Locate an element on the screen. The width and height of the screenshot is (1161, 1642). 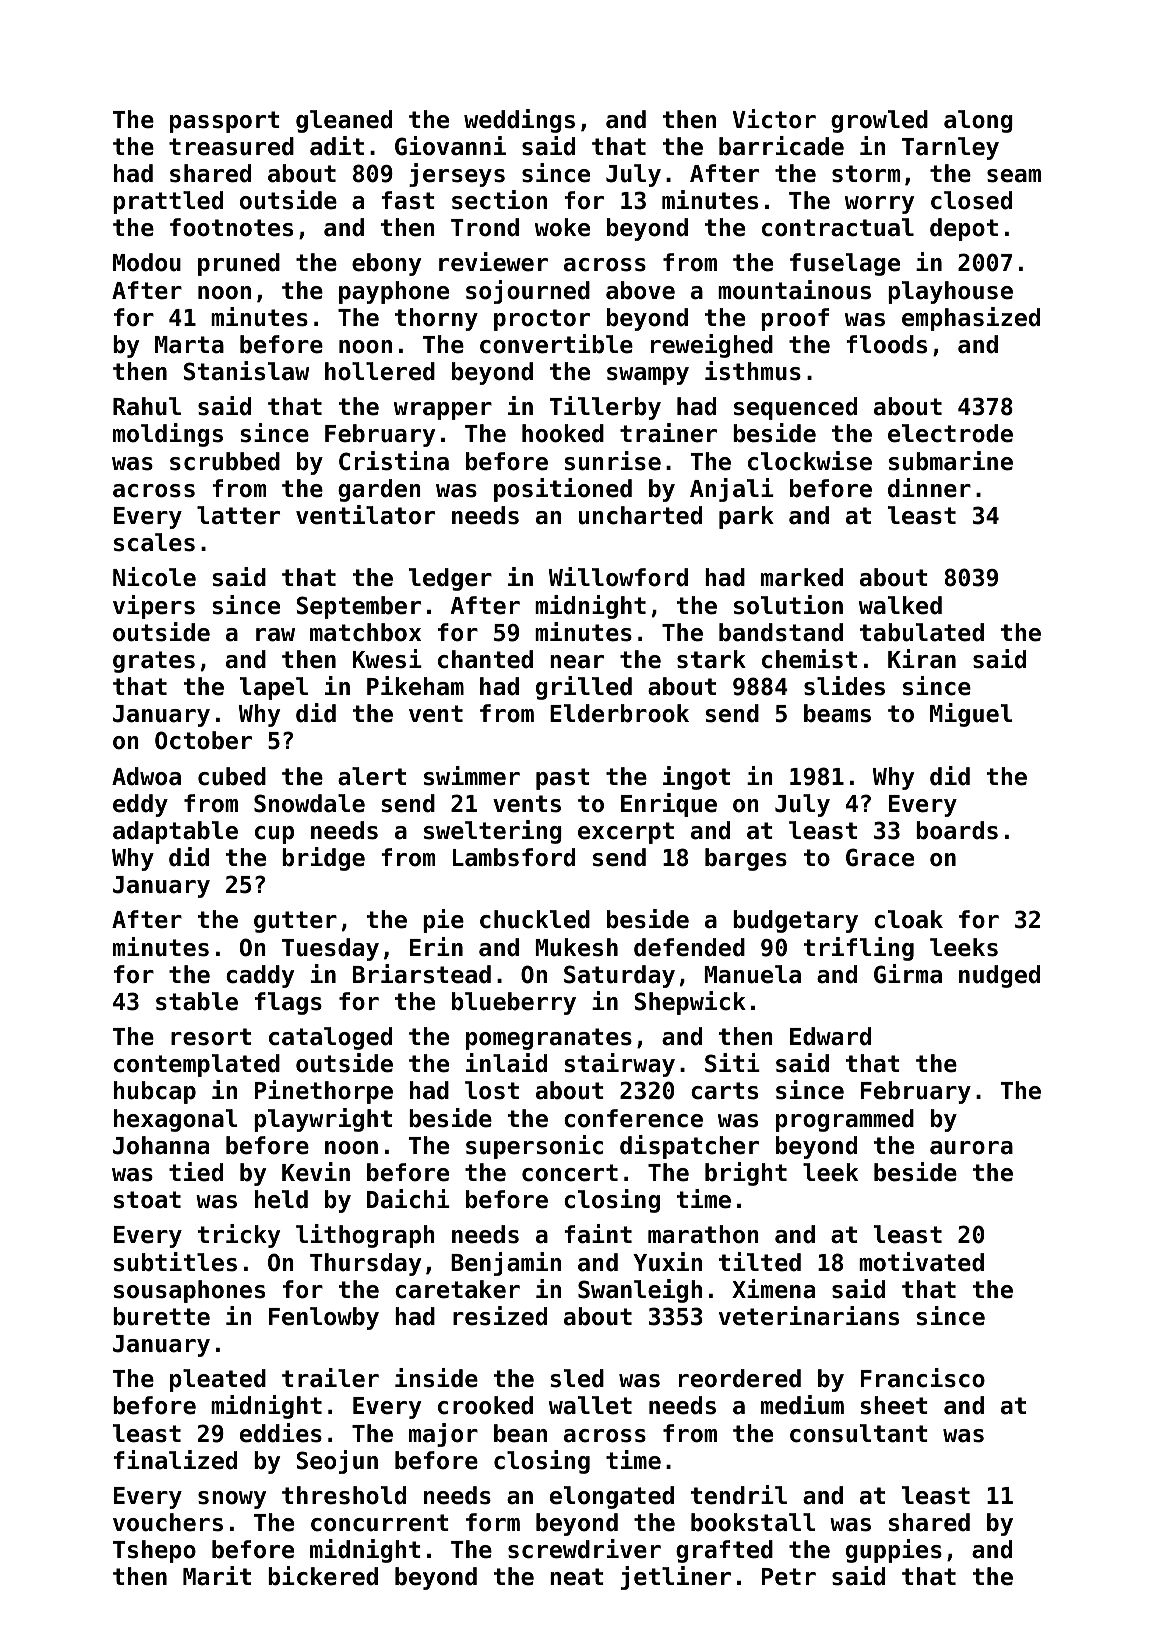
Girma is located at coordinates (908, 974).
